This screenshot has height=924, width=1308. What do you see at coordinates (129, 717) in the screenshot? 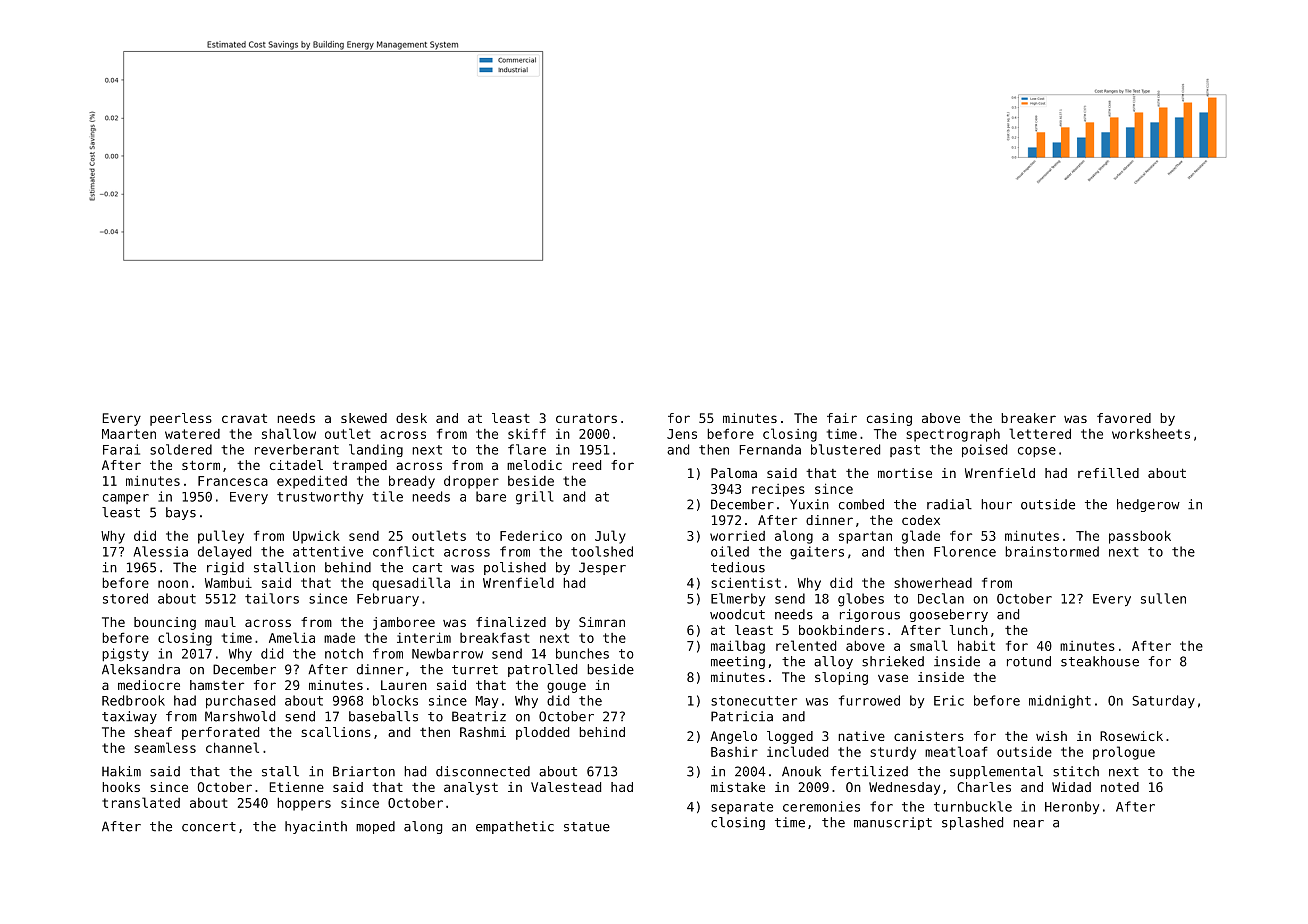
I see `taxiway` at bounding box center [129, 717].
